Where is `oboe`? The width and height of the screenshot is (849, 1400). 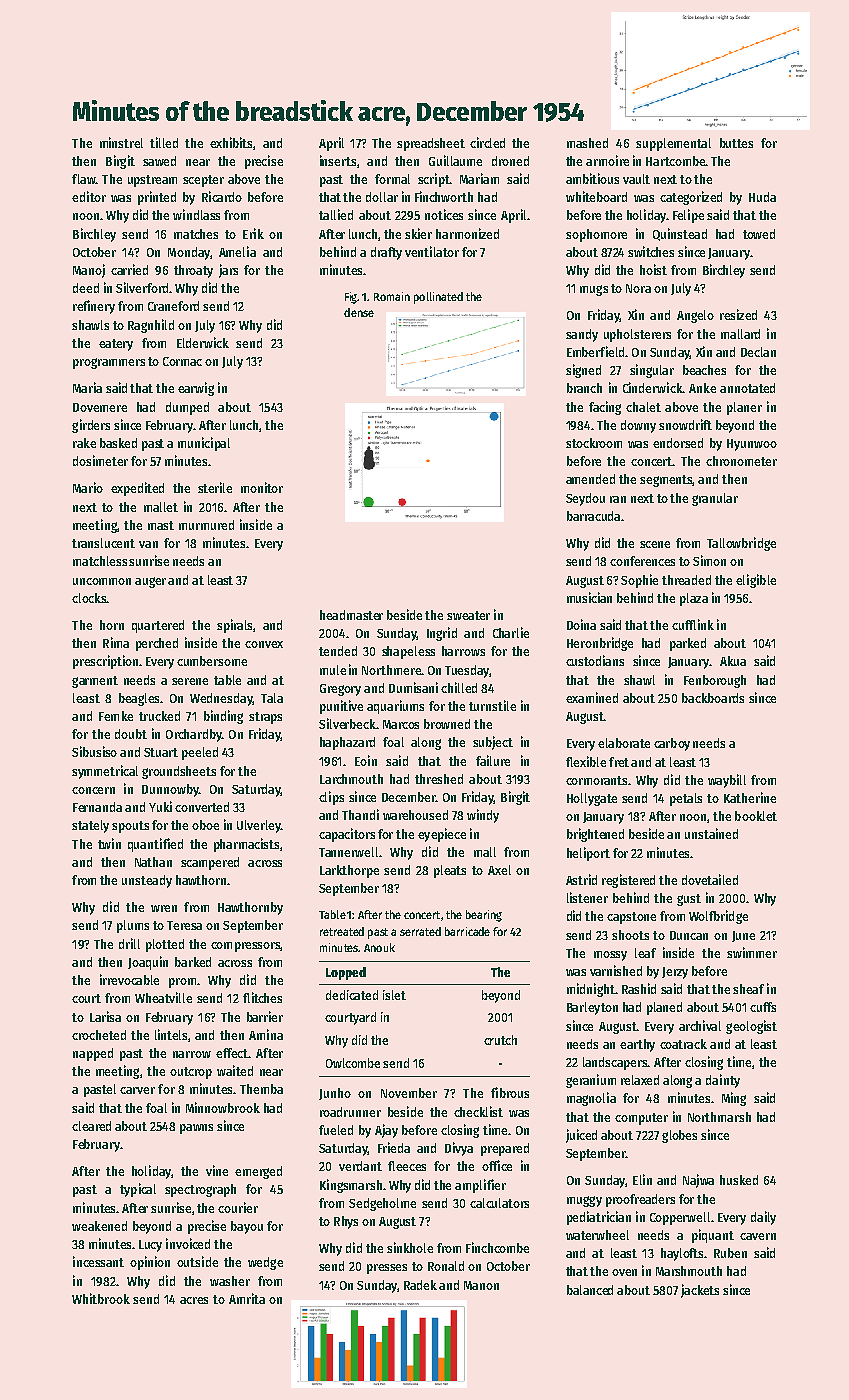 oboe is located at coordinates (205, 825).
